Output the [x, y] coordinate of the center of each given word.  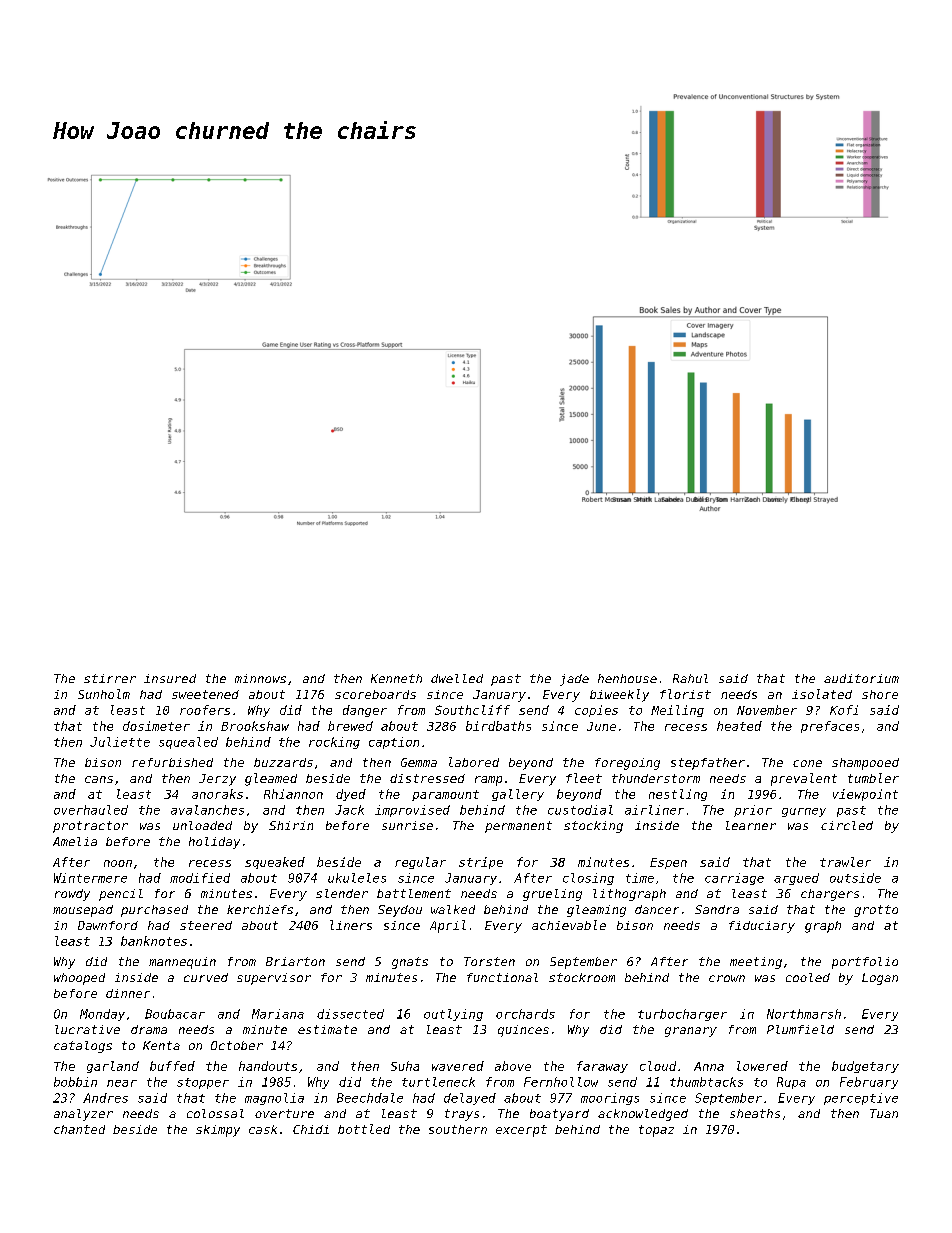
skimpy [218, 1131]
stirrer [110, 678]
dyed [351, 795]
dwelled [457, 678]
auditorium [861, 678]
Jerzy [217, 780]
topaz [656, 1131]
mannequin [182, 963]
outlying [453, 1015]
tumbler [873, 778]
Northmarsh [804, 1014]
